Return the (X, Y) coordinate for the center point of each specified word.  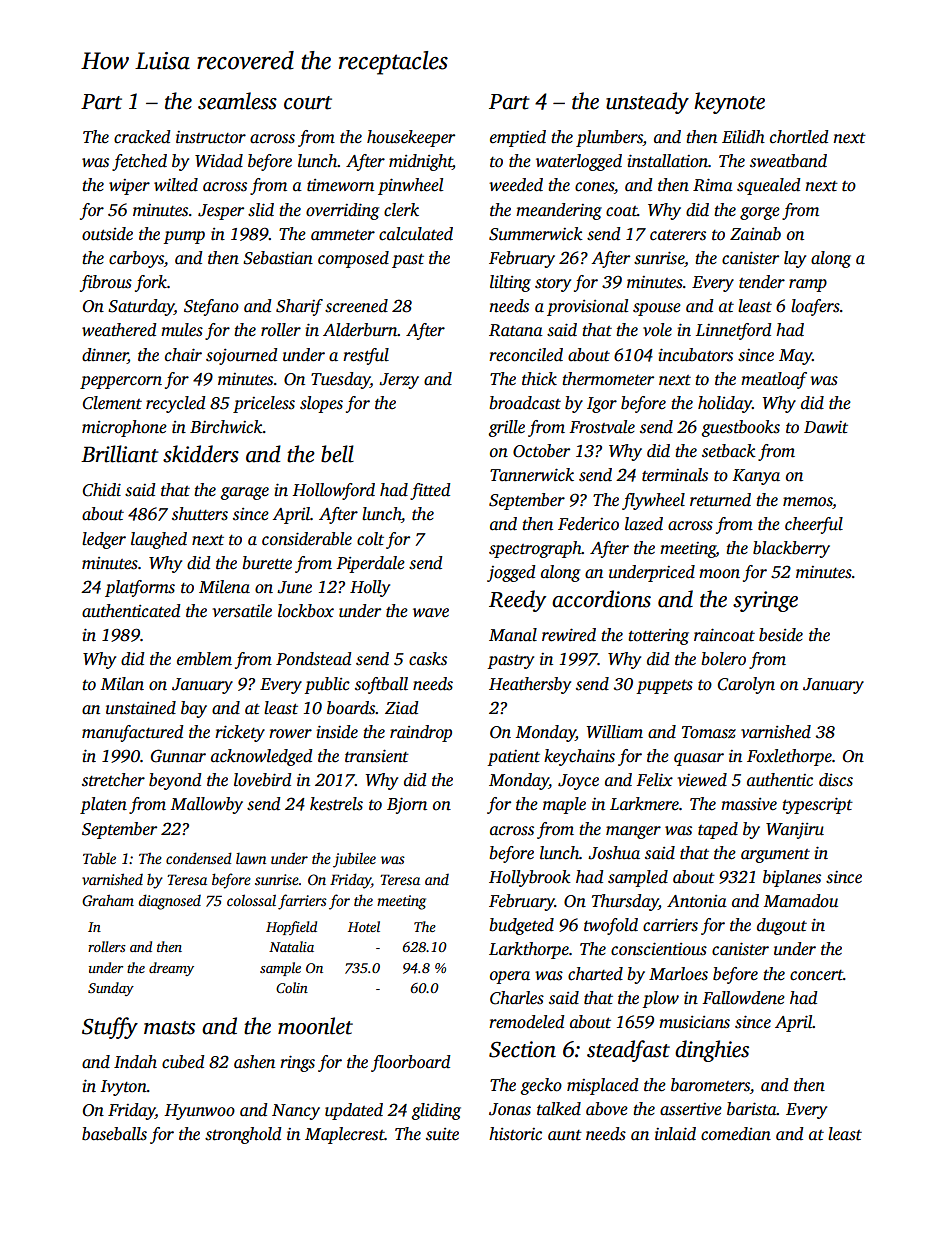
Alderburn (360, 330)
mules (182, 330)
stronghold (243, 1135)
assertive (691, 1109)
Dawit (826, 427)
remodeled (527, 1022)
